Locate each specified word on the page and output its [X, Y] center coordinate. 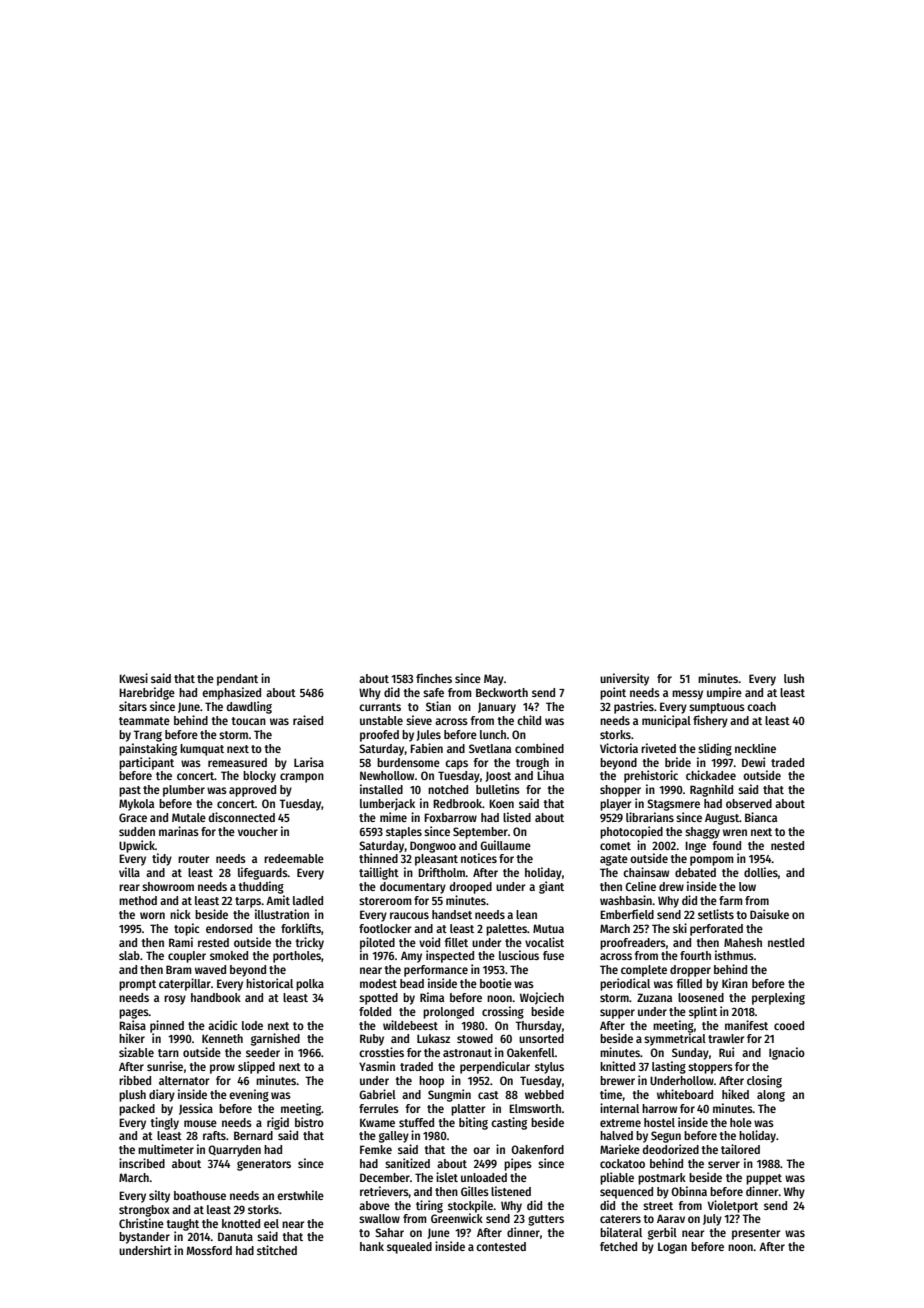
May [494, 680]
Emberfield [627, 914]
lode [252, 1025]
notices [479, 858]
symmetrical [675, 1039]
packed [137, 1110]
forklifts [301, 928]
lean [526, 914]
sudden [137, 831]
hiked [735, 1094]
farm [731, 900]
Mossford [209, 1250]
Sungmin [449, 1095]
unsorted [541, 1038]
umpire [724, 693]
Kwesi [133, 678]
